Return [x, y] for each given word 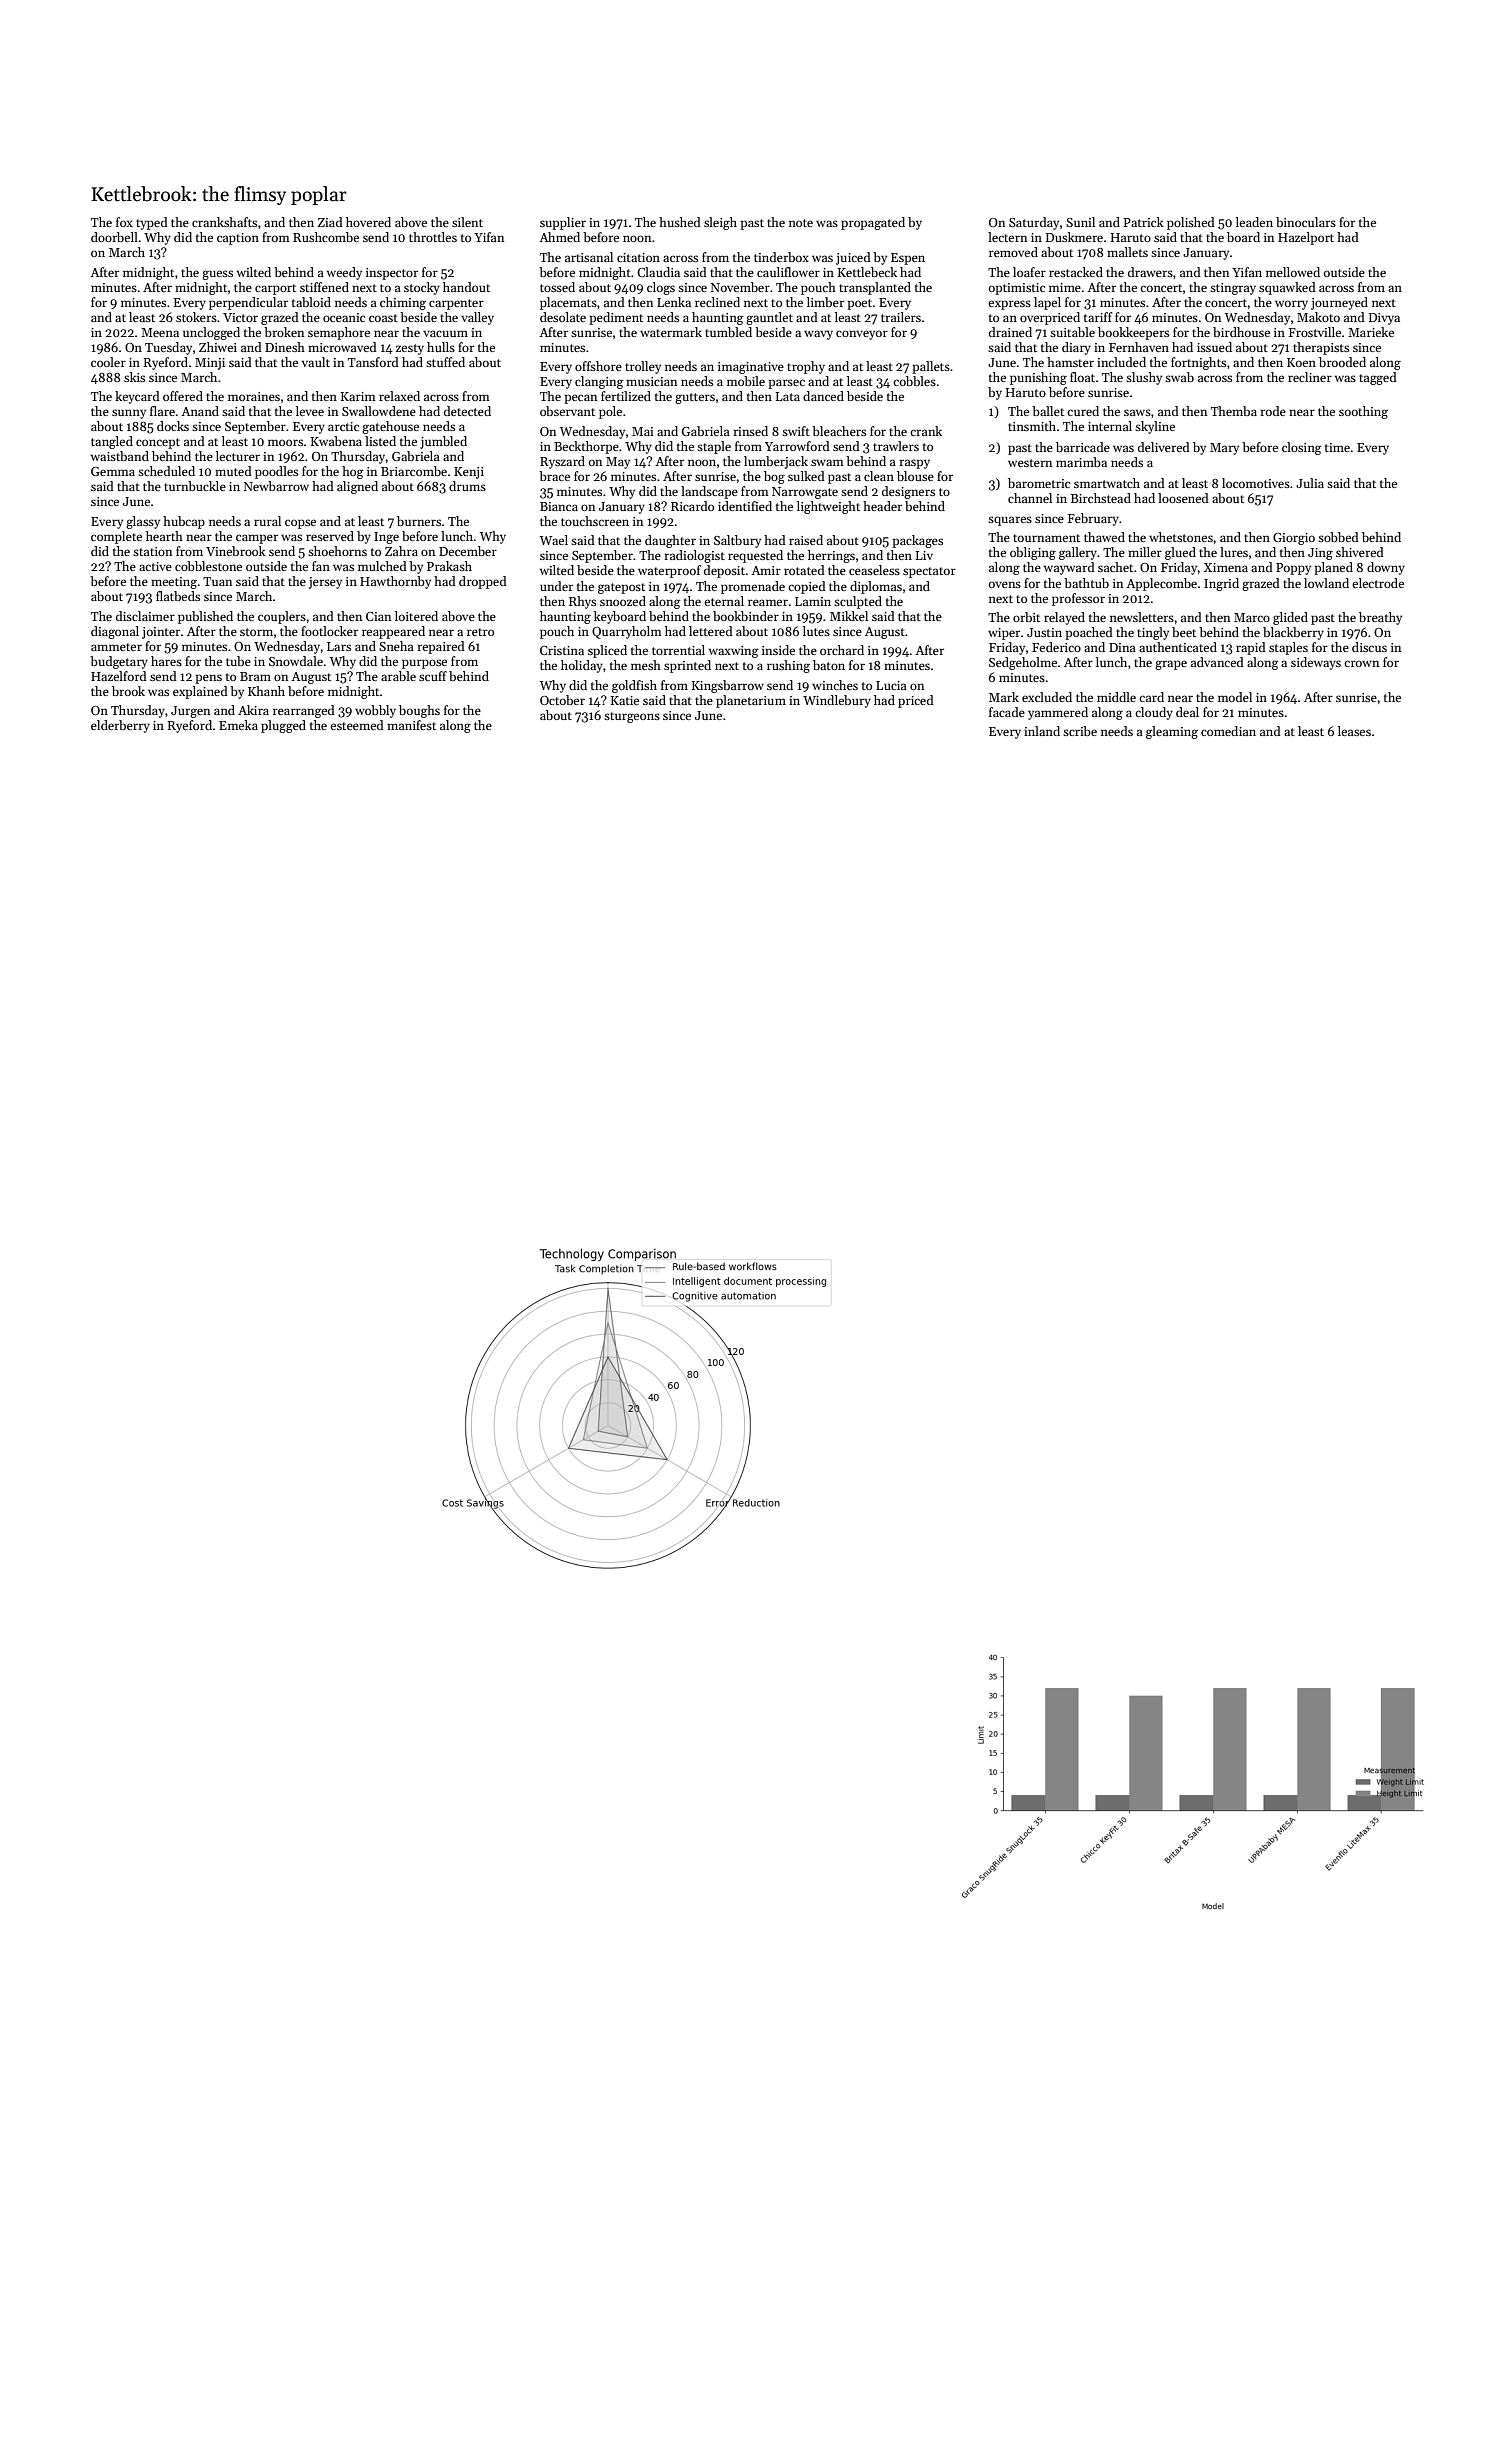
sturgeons [632, 717]
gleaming [1172, 732]
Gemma [113, 471]
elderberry [120, 726]
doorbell [114, 237]
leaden [1254, 222]
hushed [680, 222]
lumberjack [776, 462]
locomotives [1256, 483]
